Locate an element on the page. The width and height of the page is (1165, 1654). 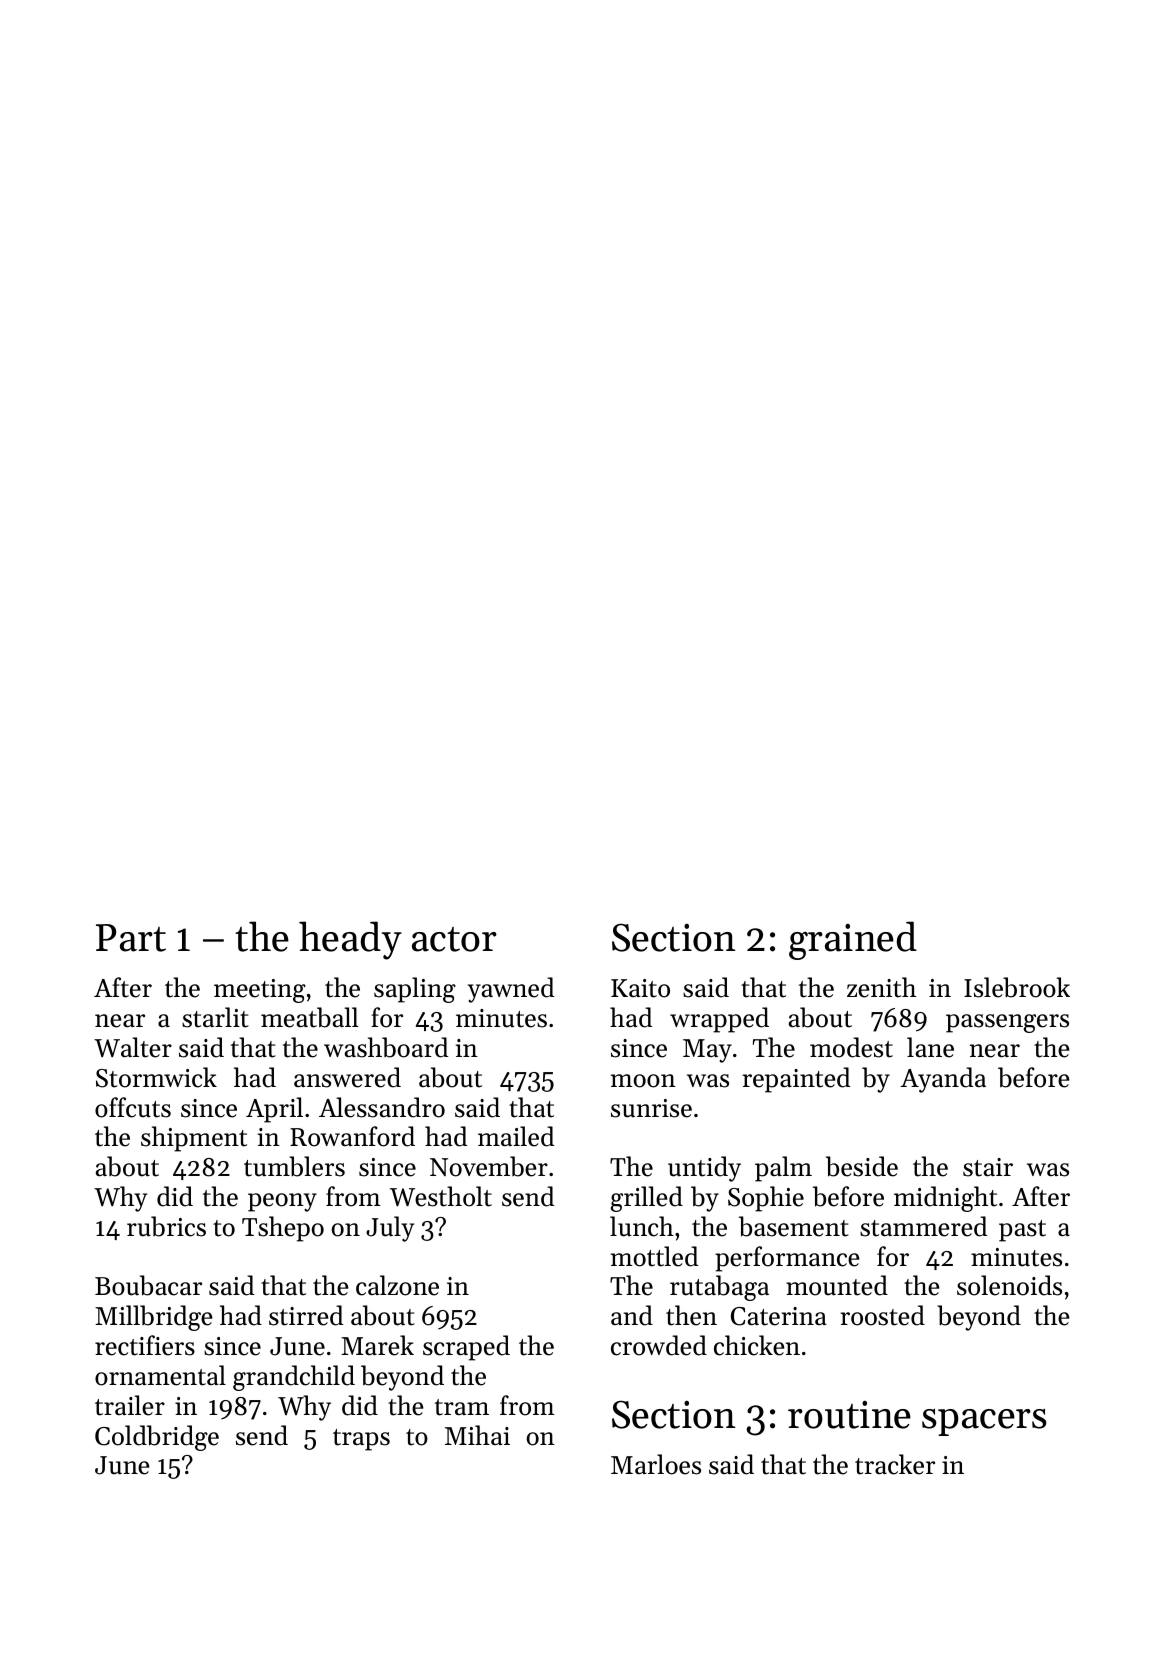
actor is located at coordinates (454, 939).
